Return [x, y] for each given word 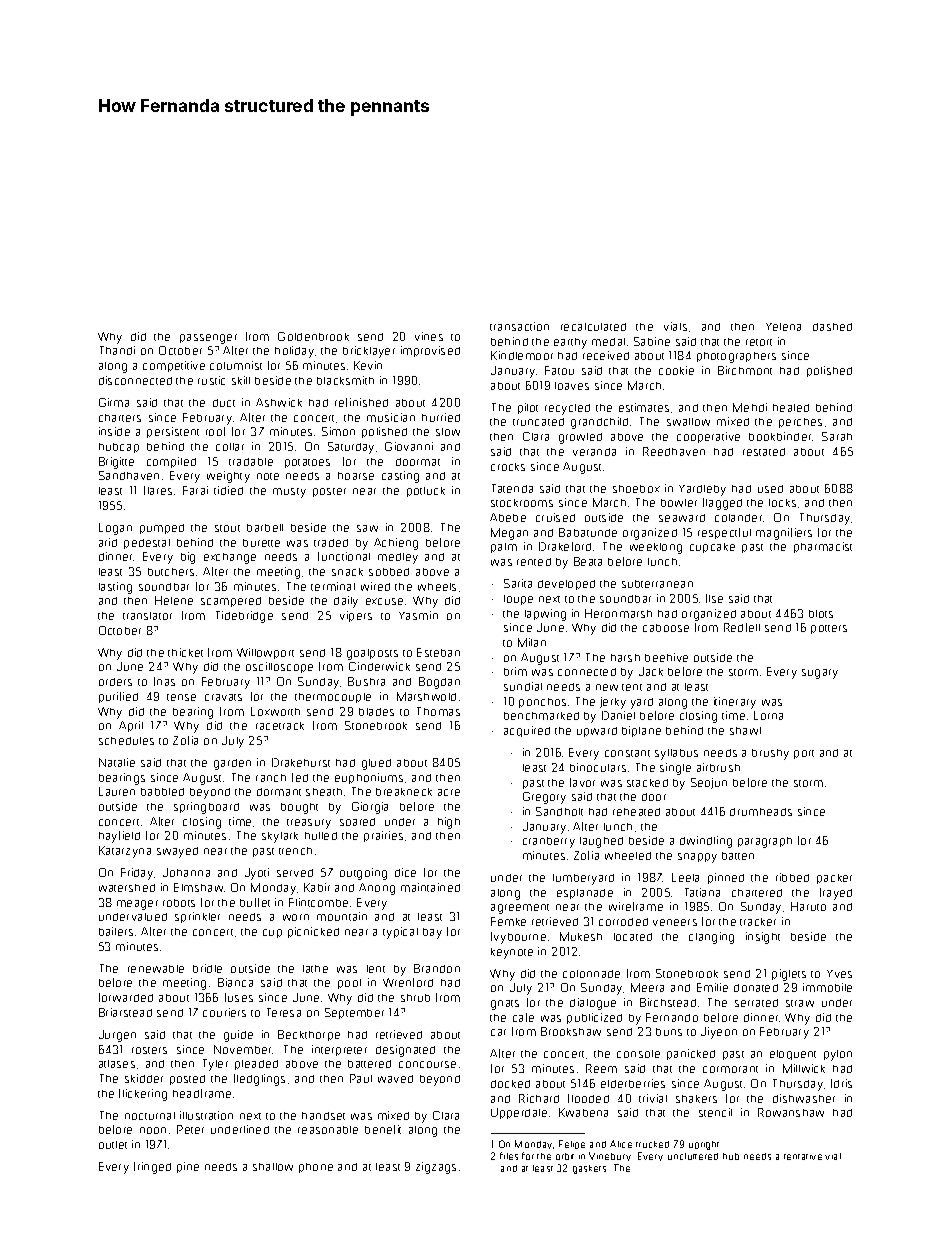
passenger [208, 339]
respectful [724, 533]
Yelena [783, 327]
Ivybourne [518, 938]
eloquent [793, 1055]
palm [504, 548]
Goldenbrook [313, 336]
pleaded [256, 1065]
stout [227, 528]
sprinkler [197, 917]
